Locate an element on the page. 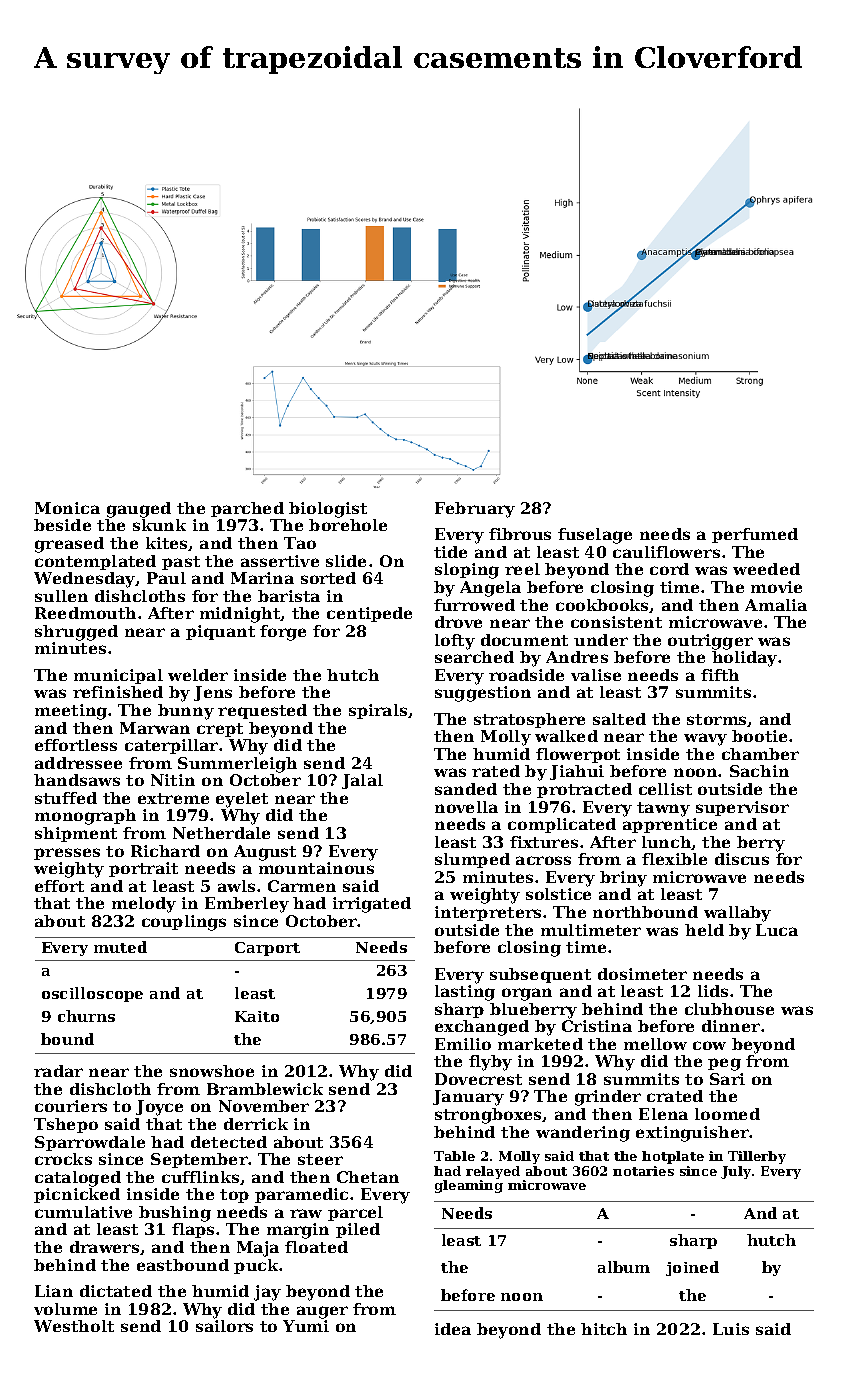 This image has width=849, height=1400. Chetan is located at coordinates (368, 1177).
